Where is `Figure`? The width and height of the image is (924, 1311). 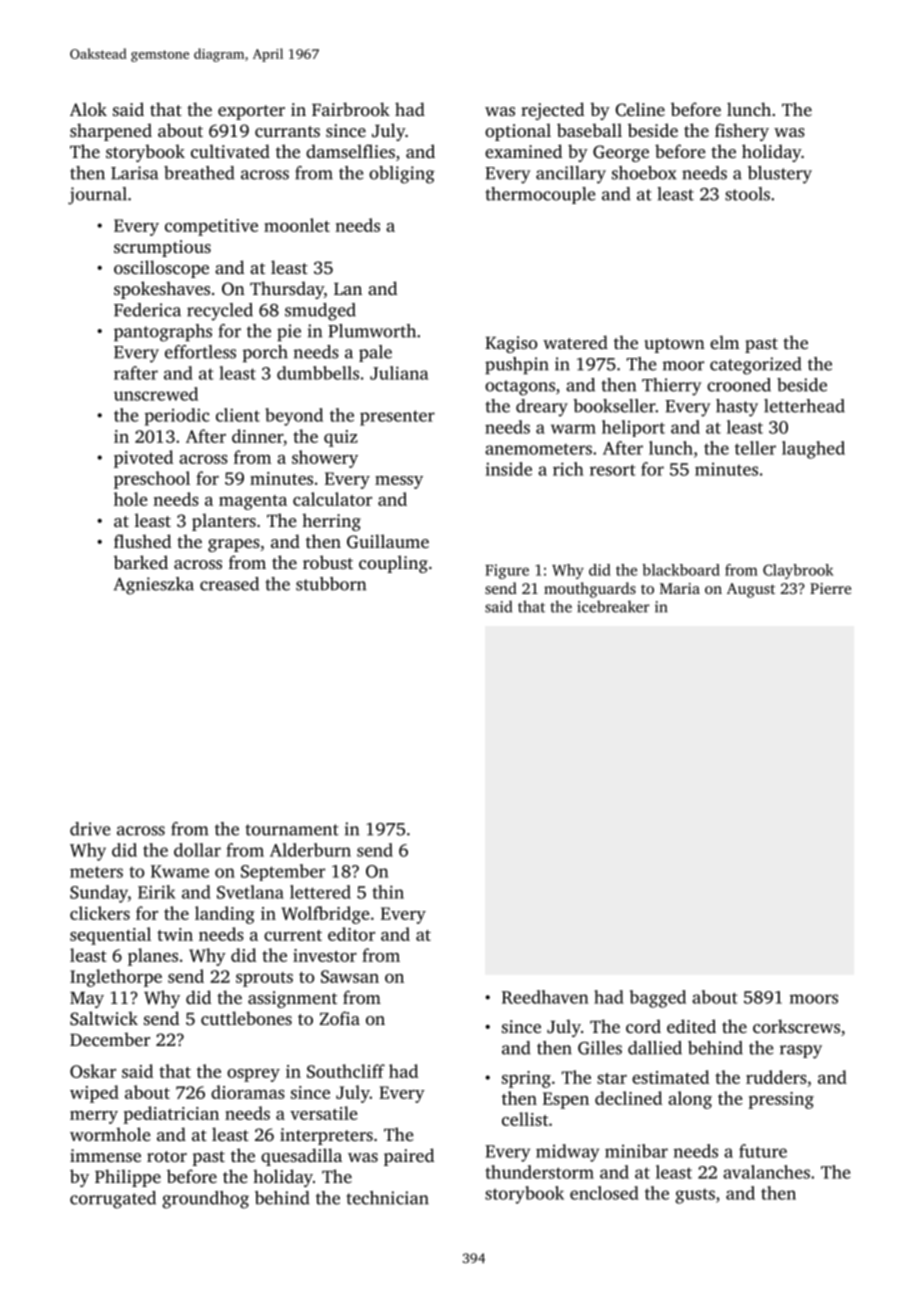 Figure is located at coordinates (507, 571).
